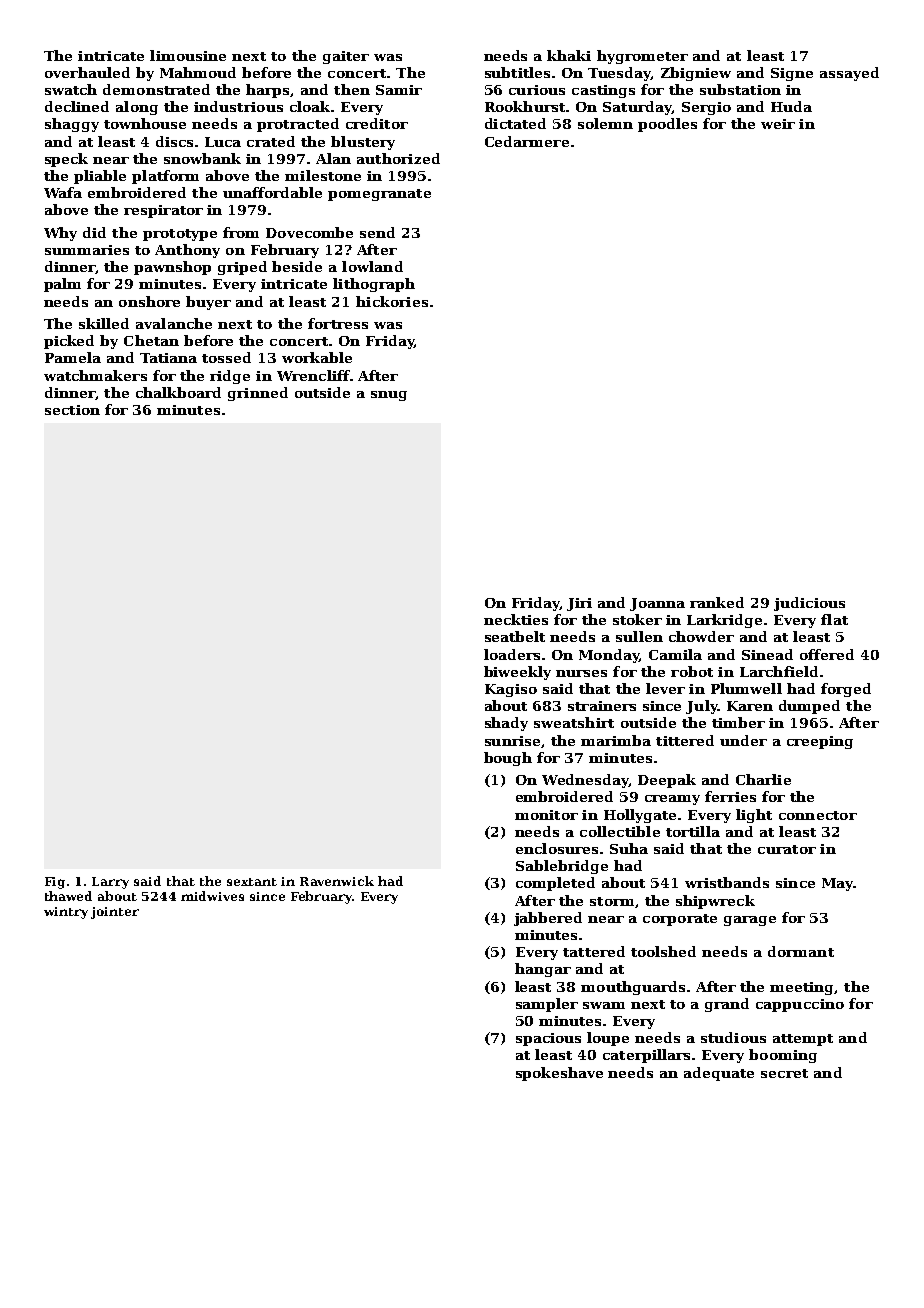 Image resolution: width=924 pixels, height=1308 pixels. I want to click on subtitles, so click(517, 72).
